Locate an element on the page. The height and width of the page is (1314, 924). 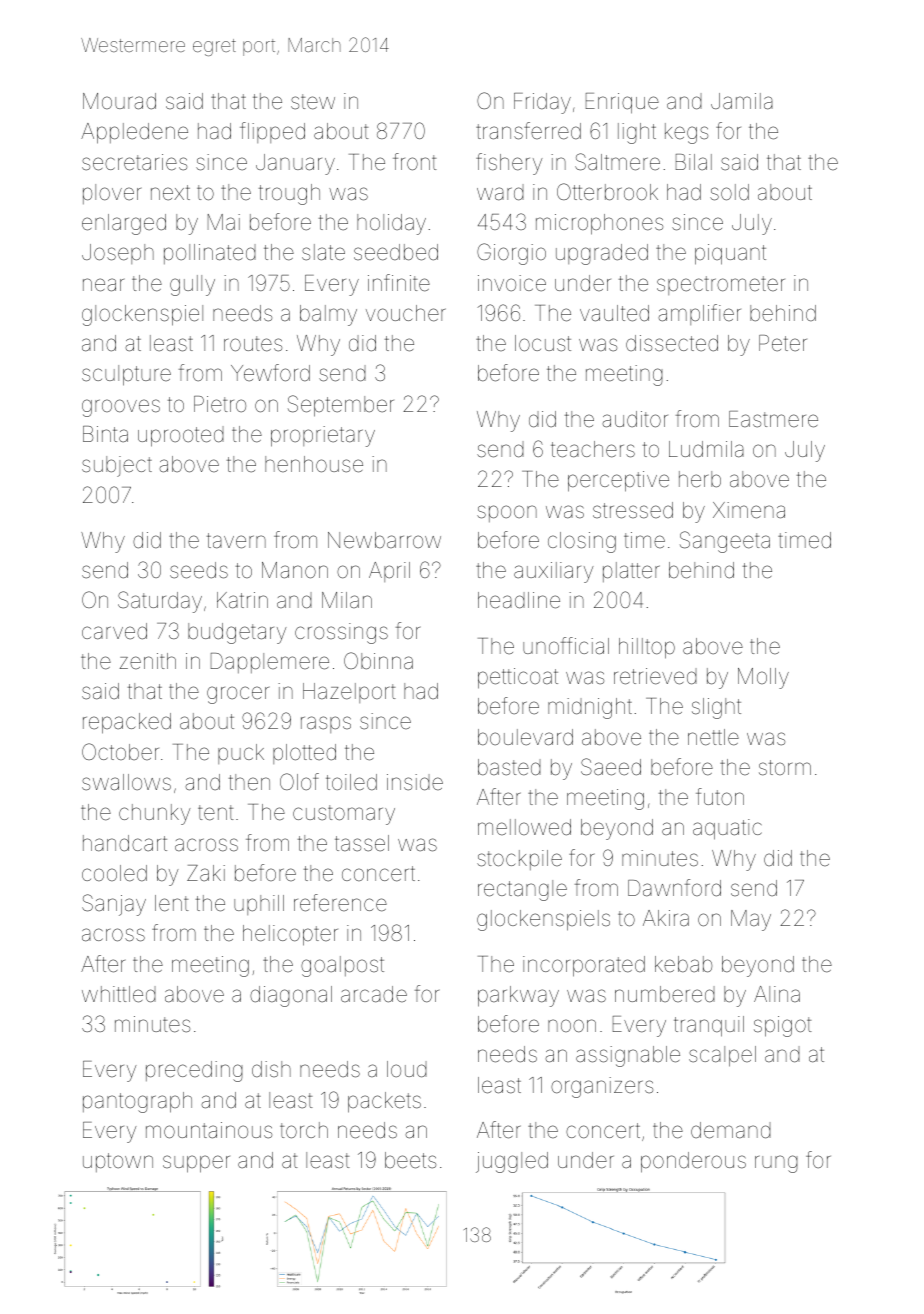
Mourad is located at coordinates (119, 101).
